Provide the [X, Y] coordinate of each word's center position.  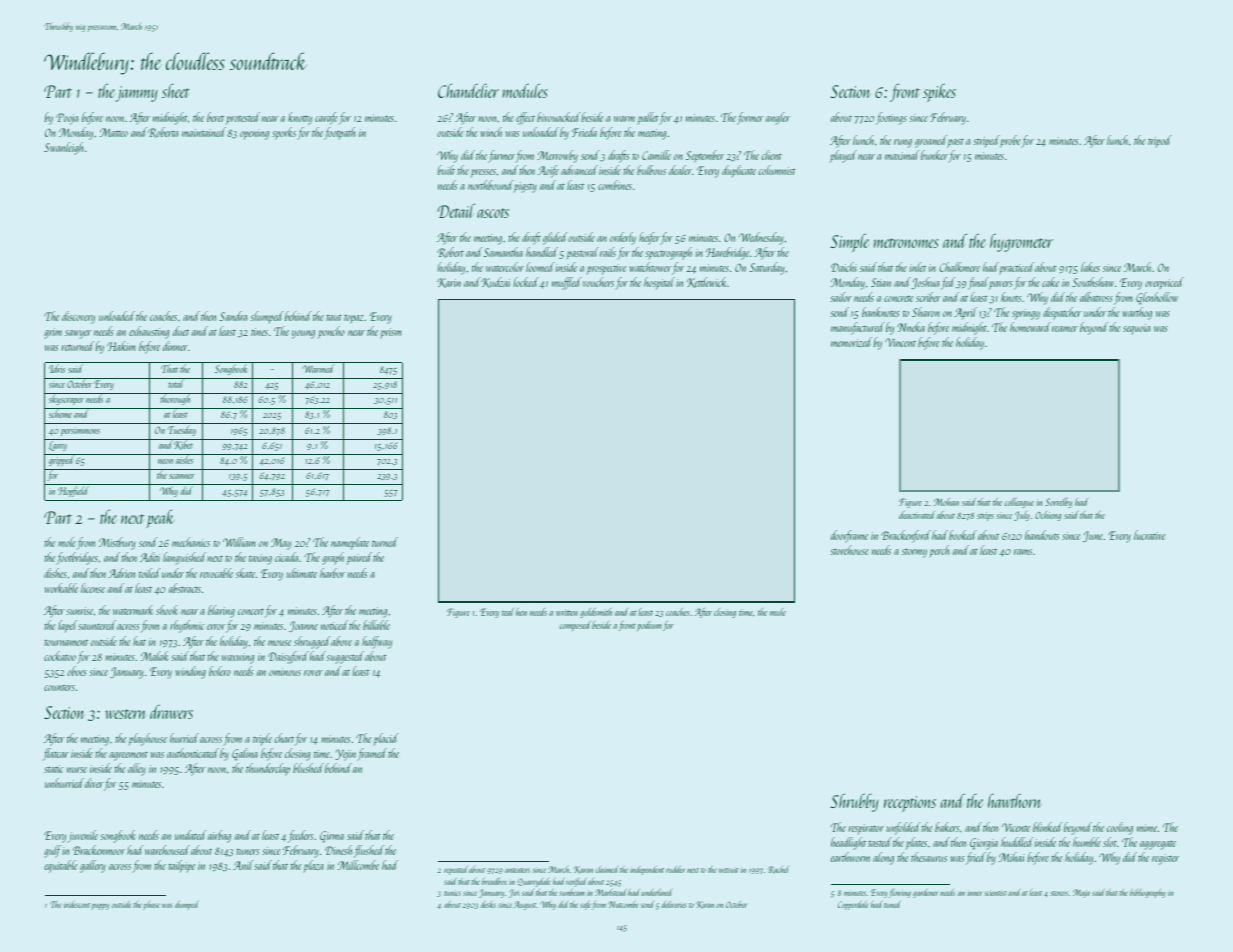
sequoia [1136, 329]
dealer [680, 170]
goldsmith [596, 613]
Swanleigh [64, 148]
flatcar [56, 754]
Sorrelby [1058, 503]
